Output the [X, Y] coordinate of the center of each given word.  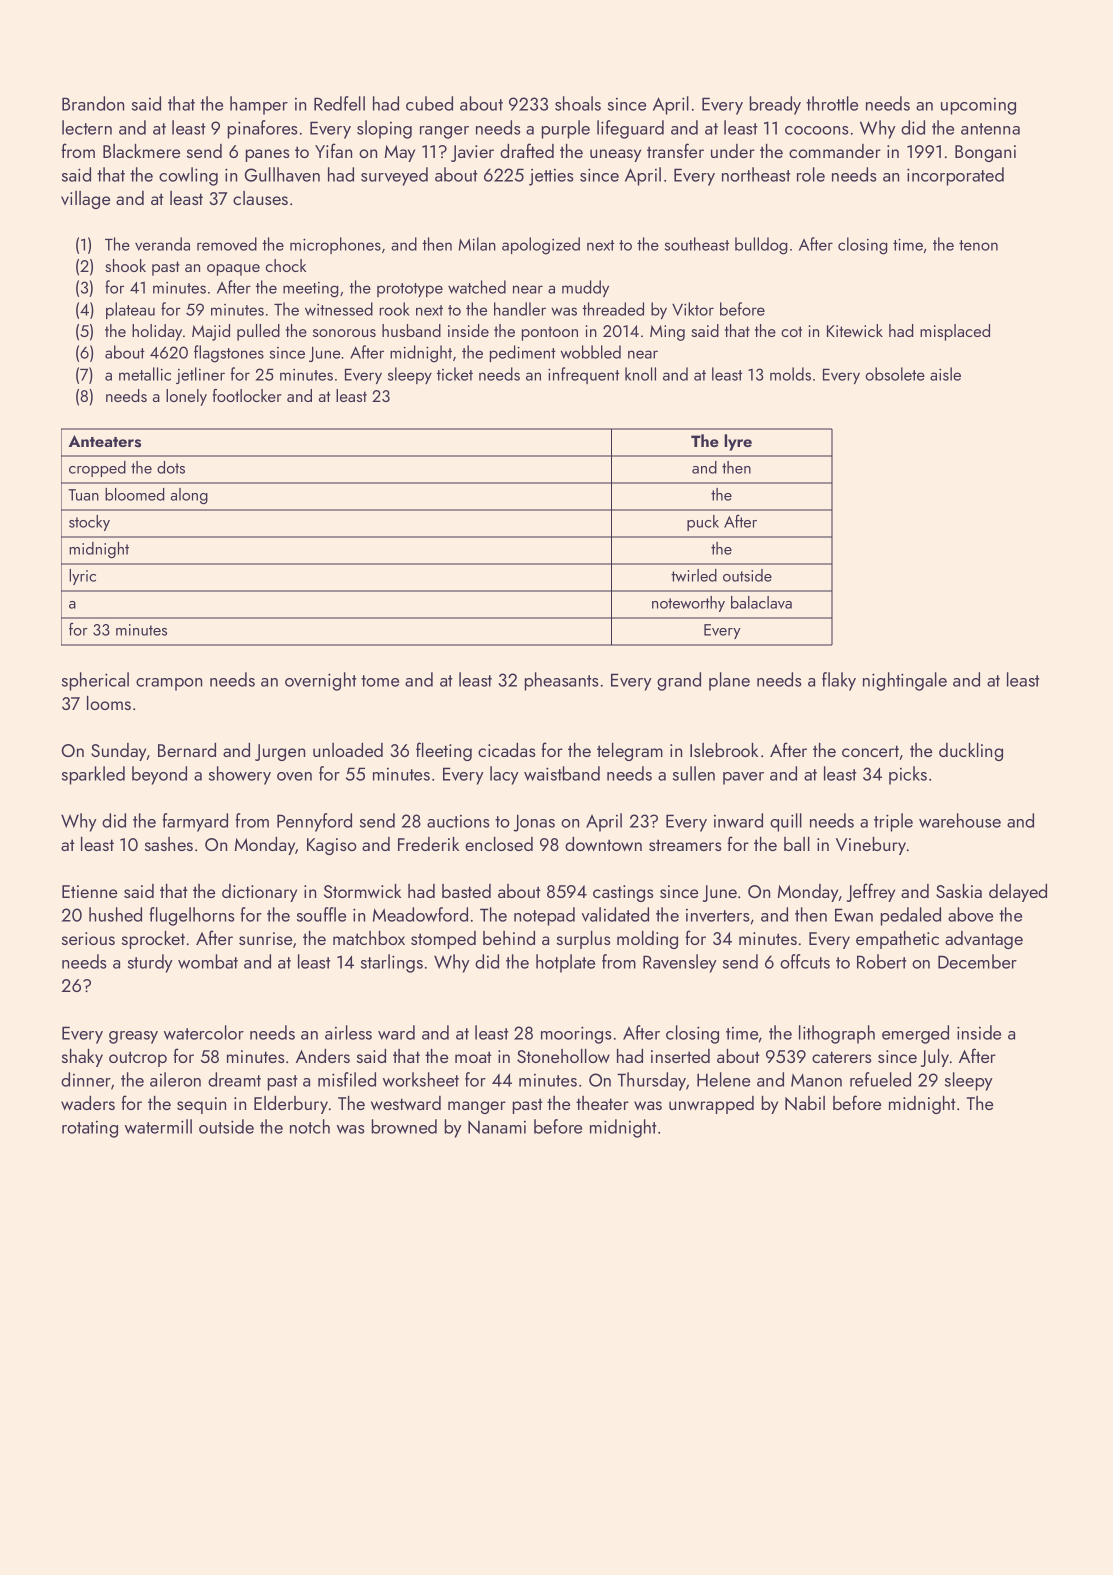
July [935, 1058]
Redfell [339, 103]
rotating [90, 1129]
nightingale [905, 681]
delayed [1018, 893]
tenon [978, 245]
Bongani [985, 153]
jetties [551, 177]
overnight [321, 681]
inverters [717, 915]
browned [404, 1126]
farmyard [195, 822]
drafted [527, 150]
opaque [233, 270]
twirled [694, 575]
